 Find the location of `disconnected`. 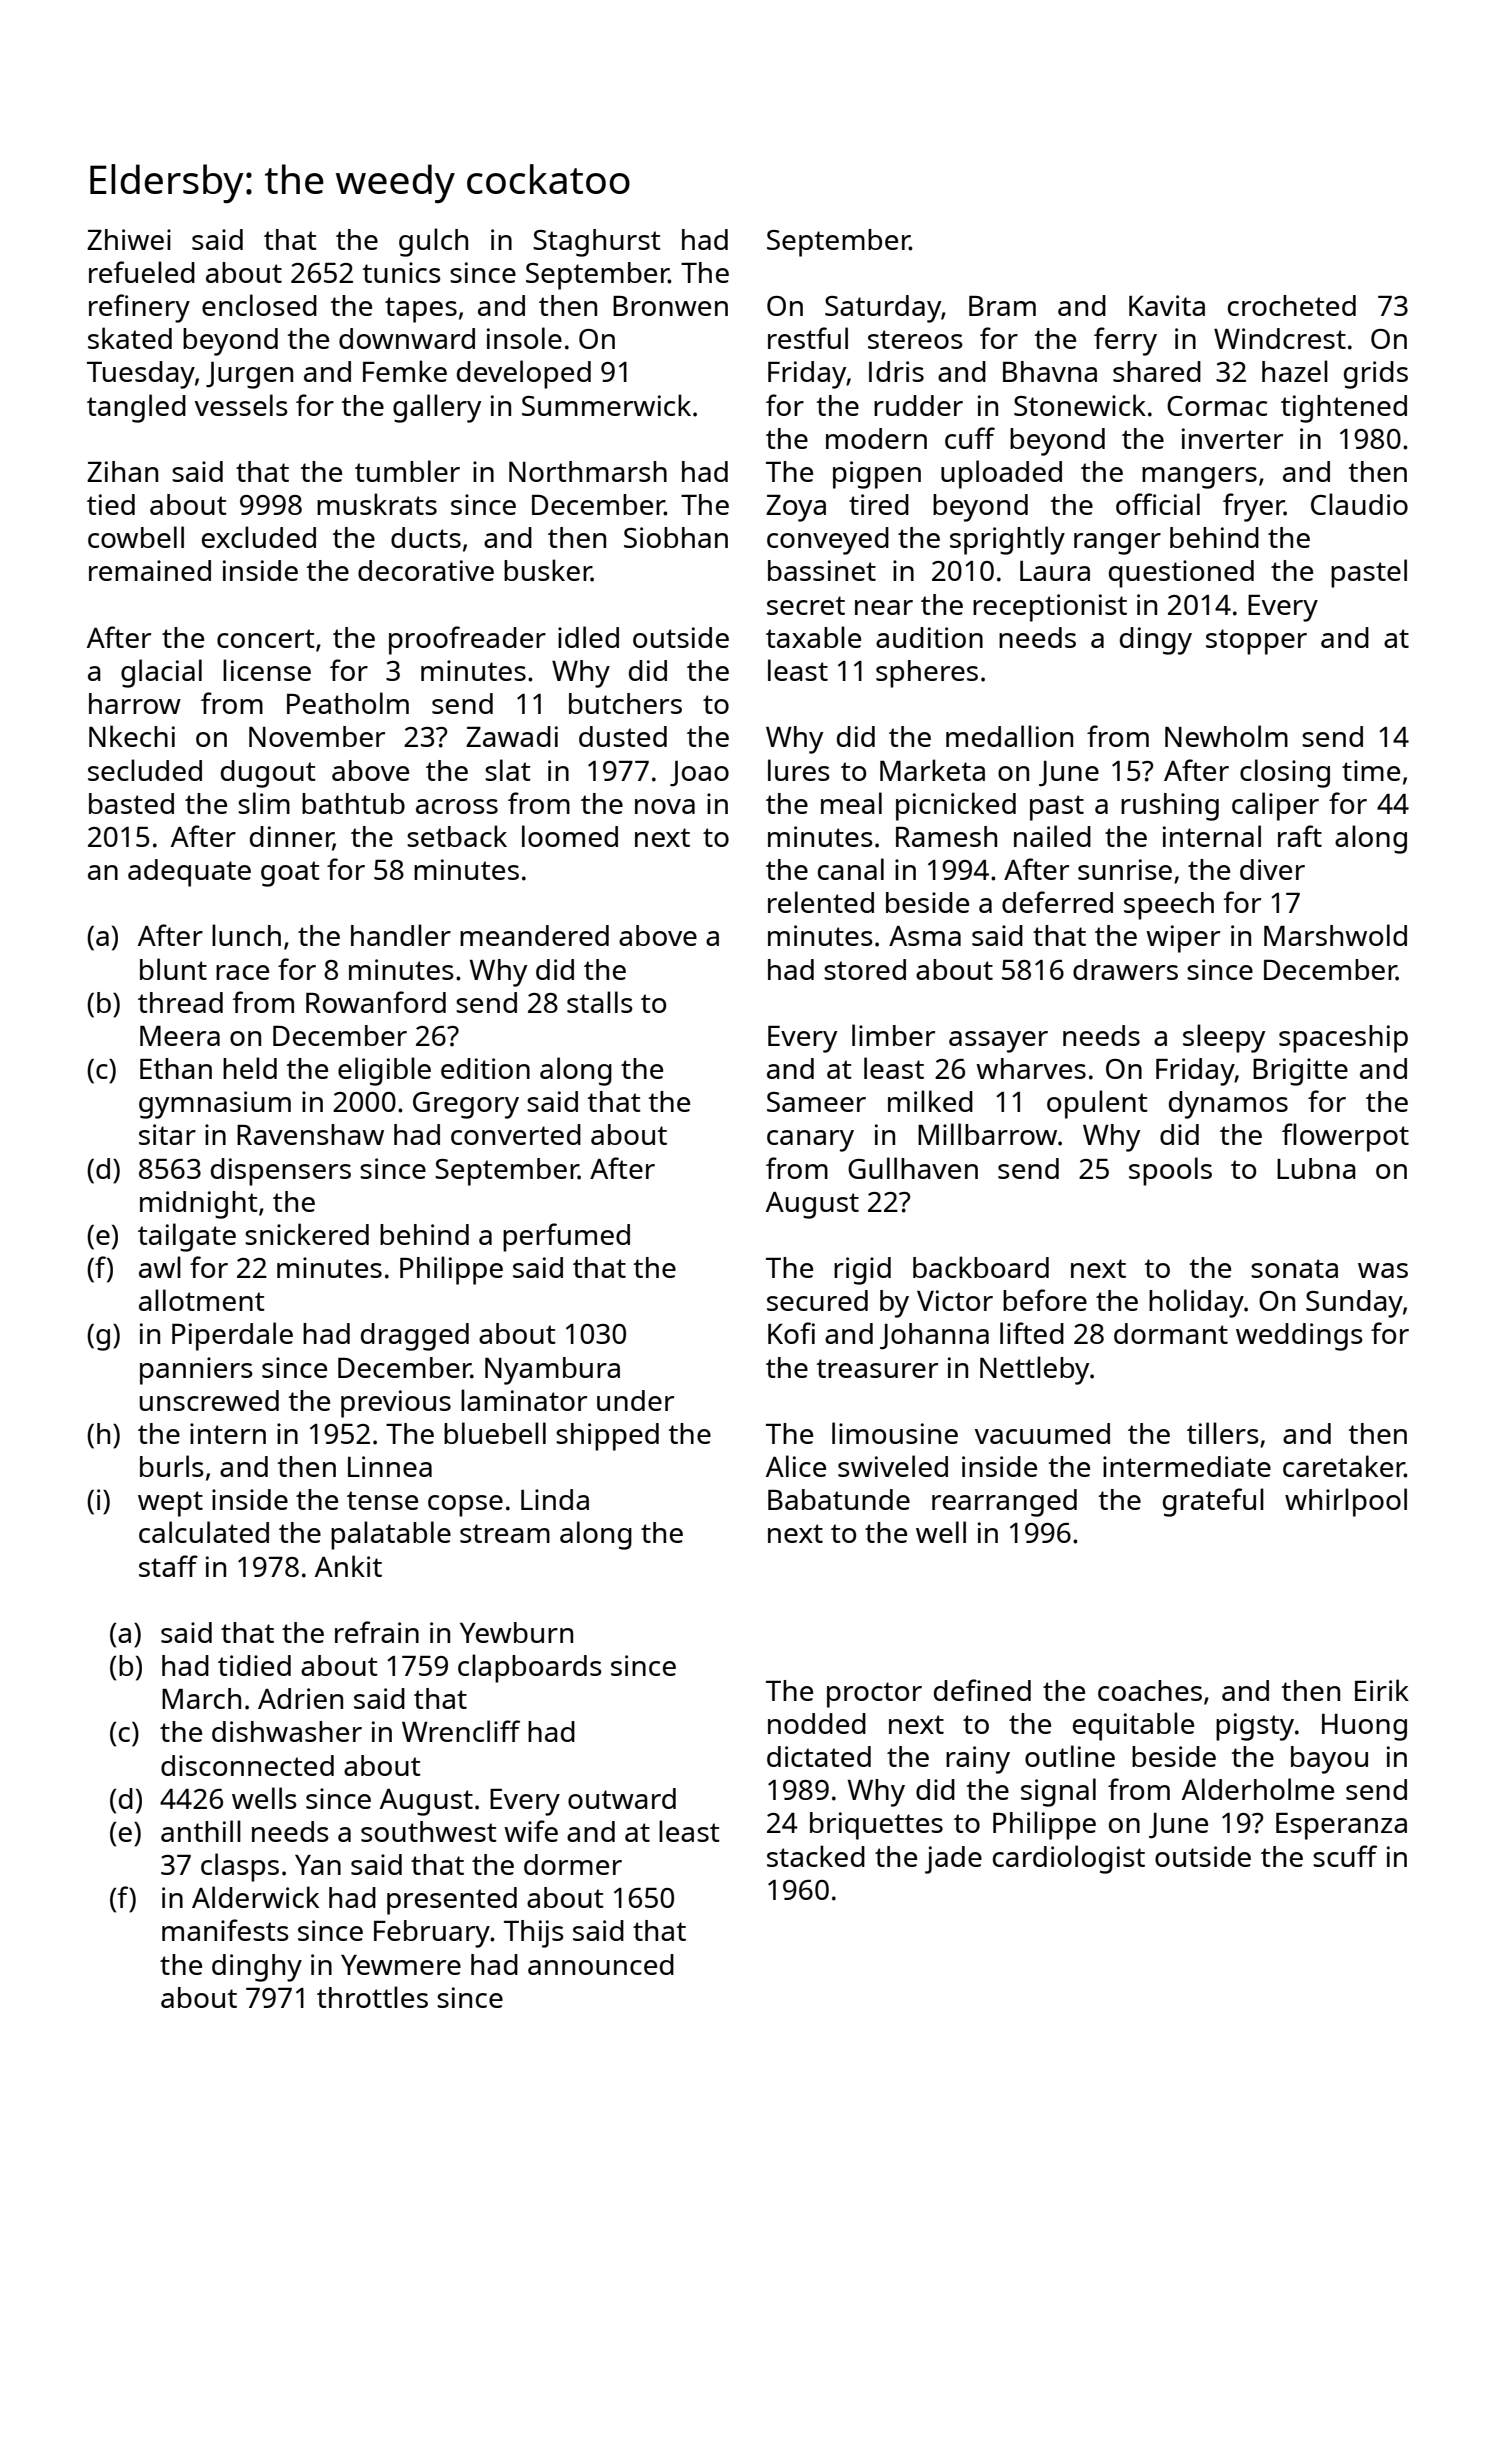

disconnected is located at coordinates (247, 1765).
